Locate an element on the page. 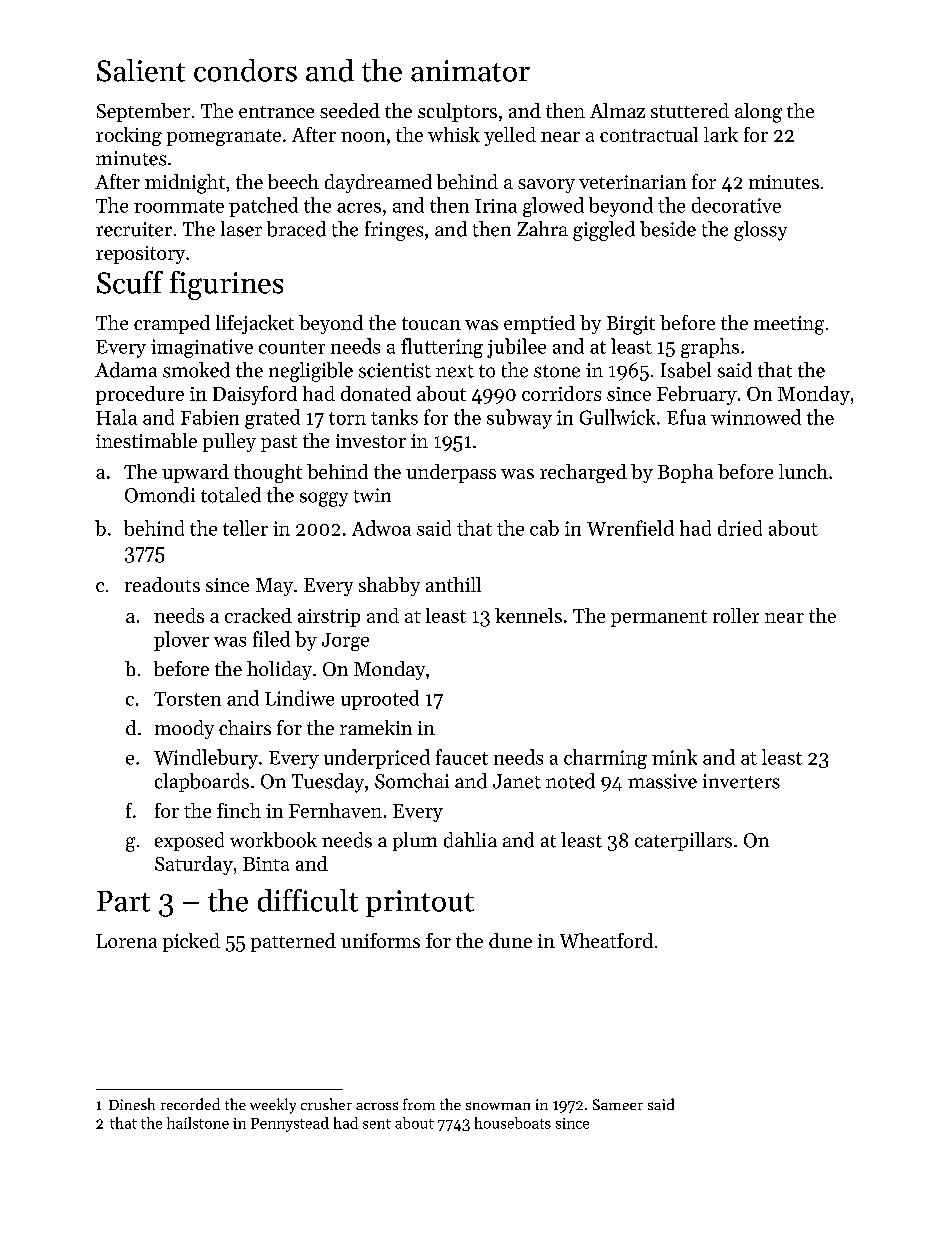 The height and width of the document is (1233, 952). lunch is located at coordinates (803, 471).
